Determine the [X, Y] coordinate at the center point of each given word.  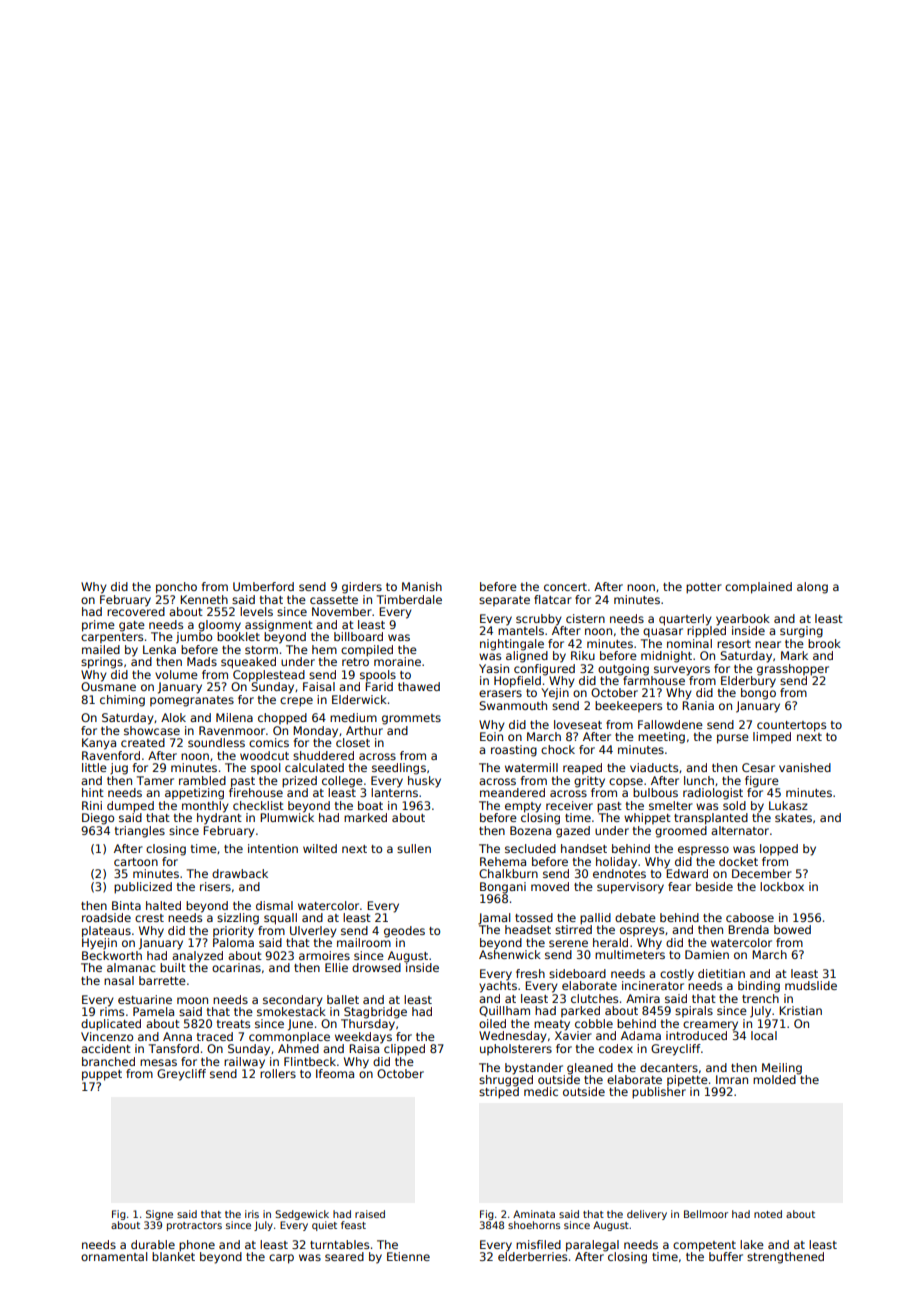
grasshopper [793, 670]
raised [370, 1214]
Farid [379, 686]
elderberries [532, 1256]
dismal [274, 905]
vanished [805, 767]
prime [98, 626]
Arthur [364, 730]
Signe [159, 1215]
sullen [414, 848]
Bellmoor [706, 1214]
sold [734, 805]
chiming [122, 701]
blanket [173, 1256]
